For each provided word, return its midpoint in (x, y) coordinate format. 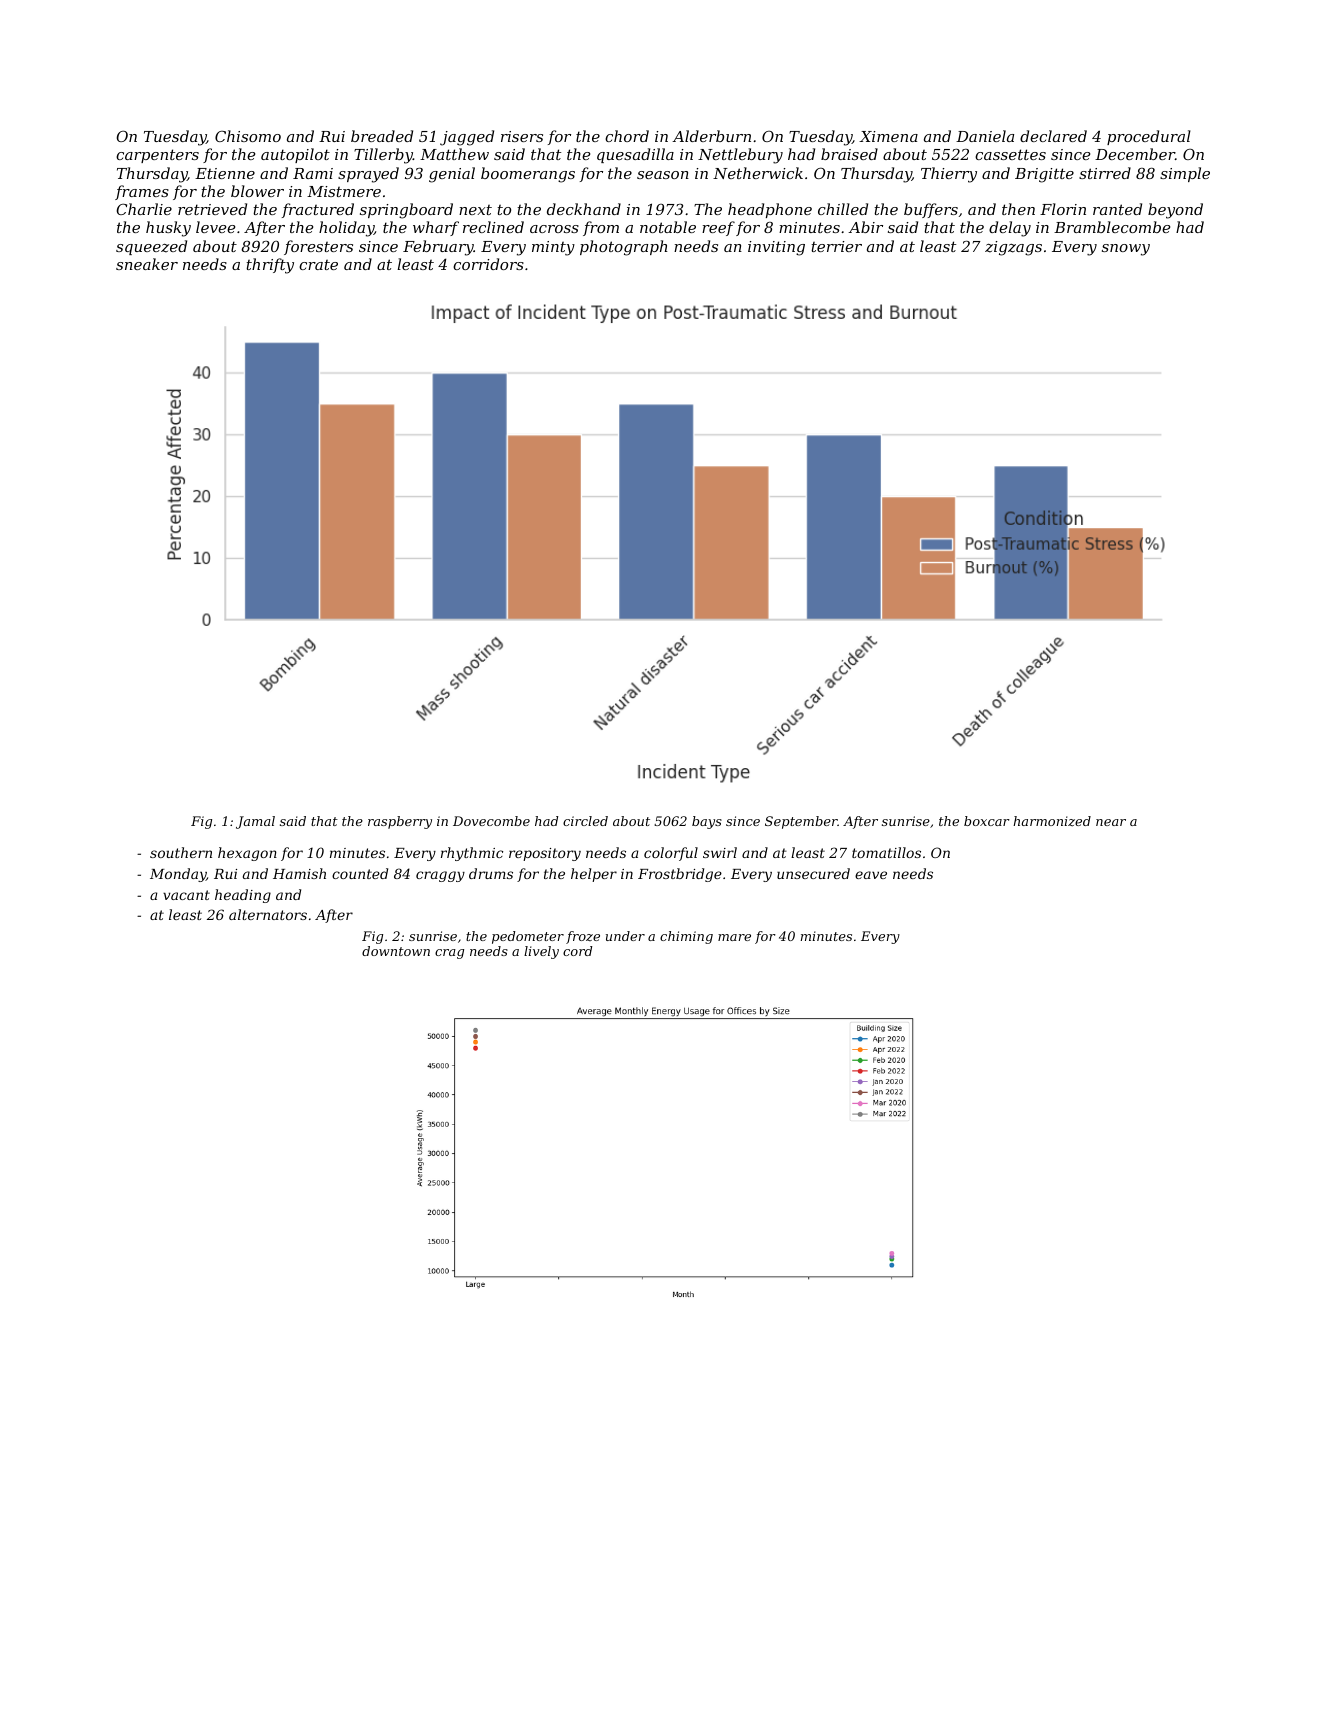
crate (318, 265)
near (1111, 822)
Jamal (255, 822)
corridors (488, 264)
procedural (1149, 137)
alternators (268, 914)
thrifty (270, 266)
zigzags (1013, 248)
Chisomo (248, 136)
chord (627, 136)
